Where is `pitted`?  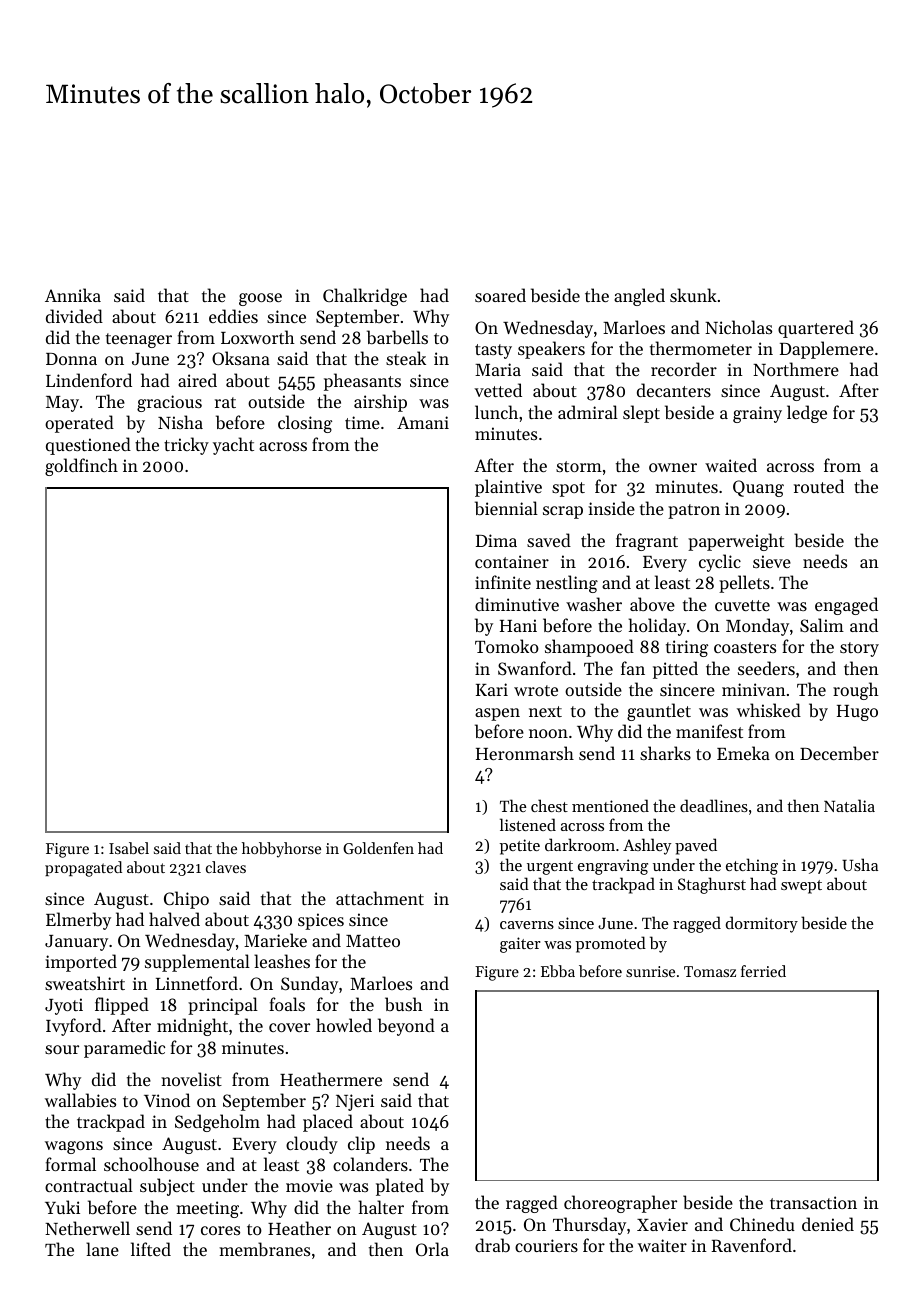 pitted is located at coordinates (675, 670).
